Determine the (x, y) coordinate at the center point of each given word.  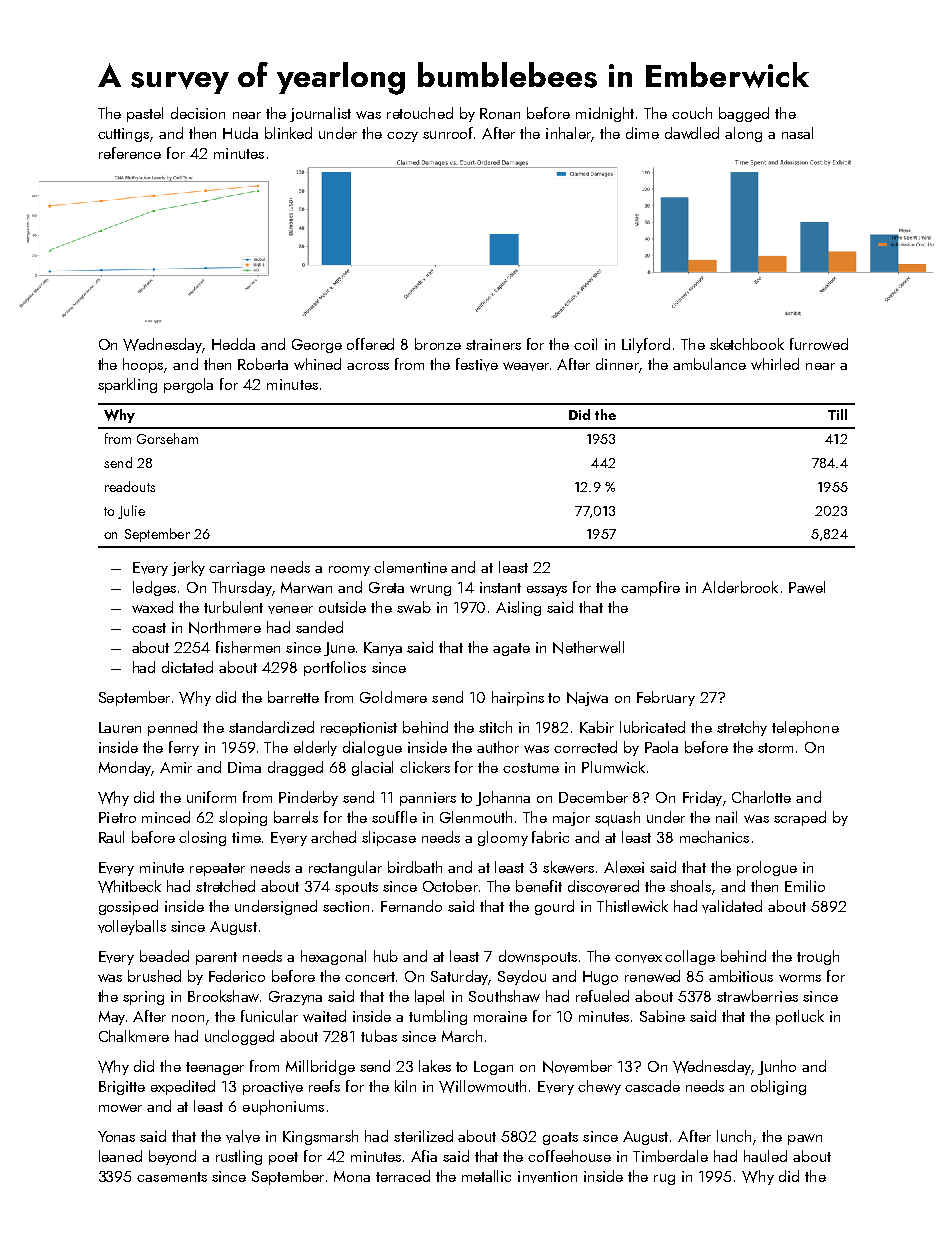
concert (370, 977)
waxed (152, 607)
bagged (744, 114)
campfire (650, 588)
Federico (237, 976)
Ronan (500, 113)
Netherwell (588, 647)
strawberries (757, 996)
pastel (145, 114)
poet (283, 1158)
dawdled (692, 133)
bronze (438, 344)
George (317, 346)
